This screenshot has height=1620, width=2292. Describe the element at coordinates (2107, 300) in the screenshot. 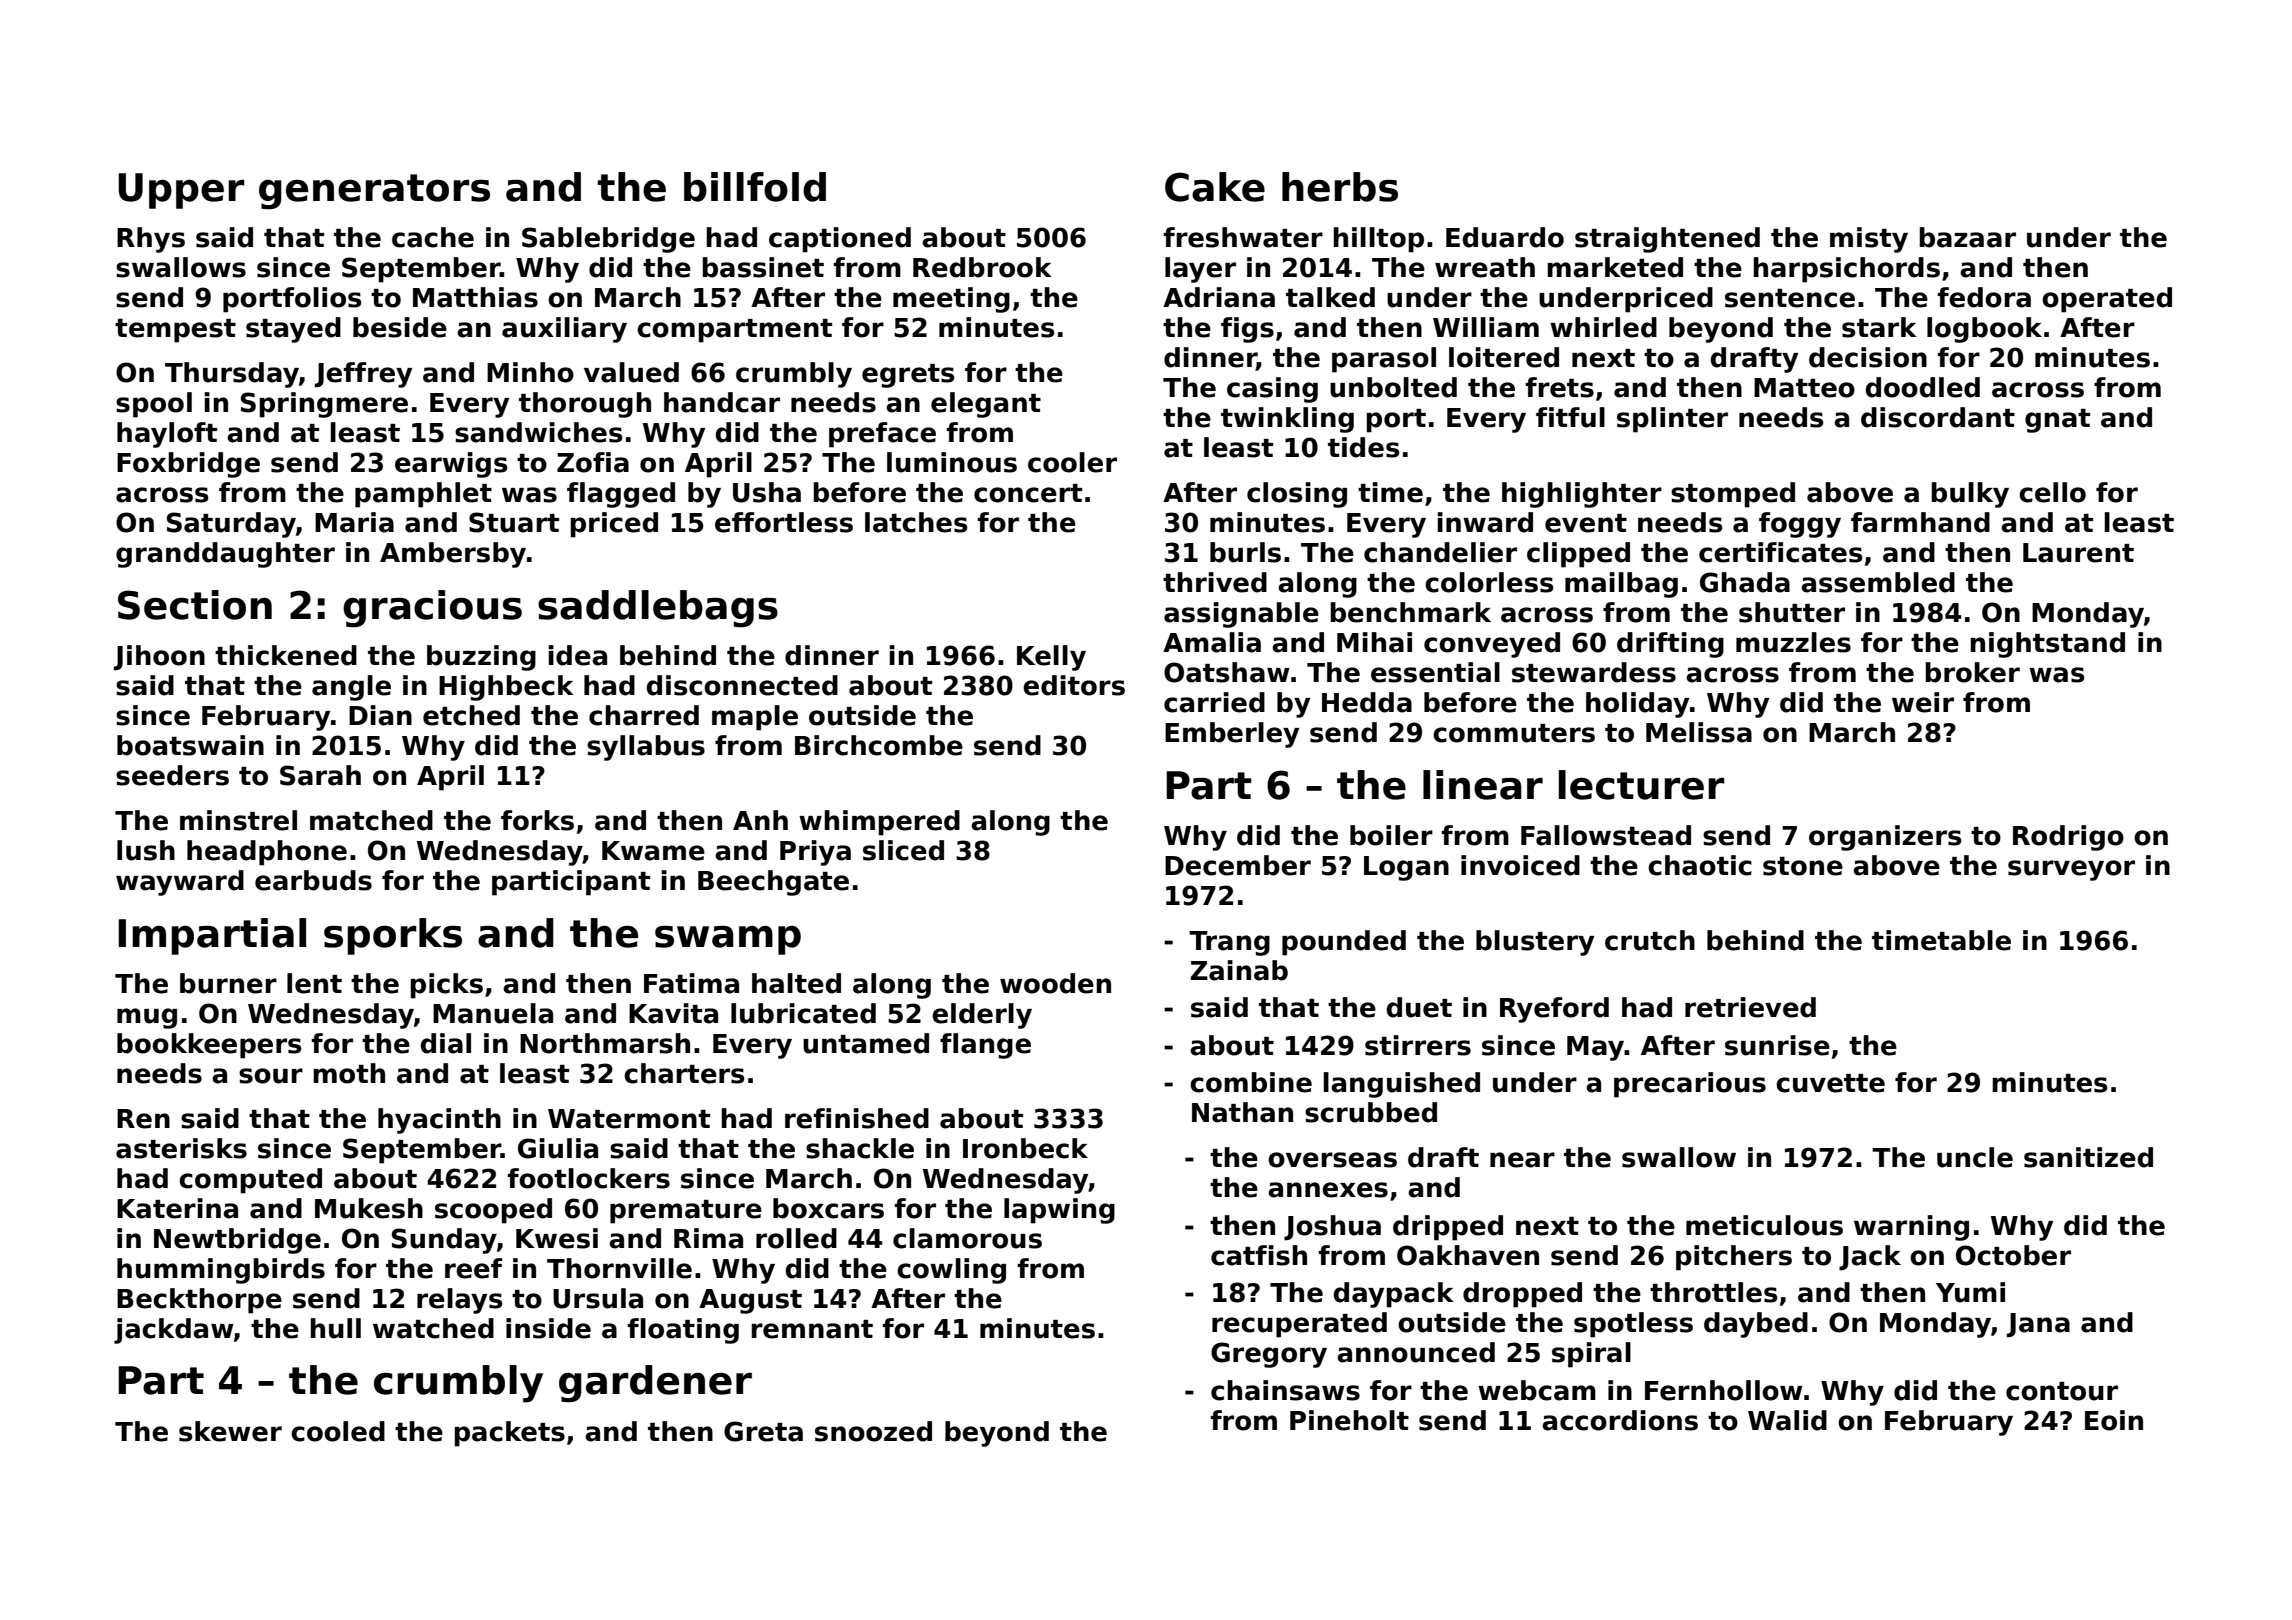

I see `operated` at that location.
